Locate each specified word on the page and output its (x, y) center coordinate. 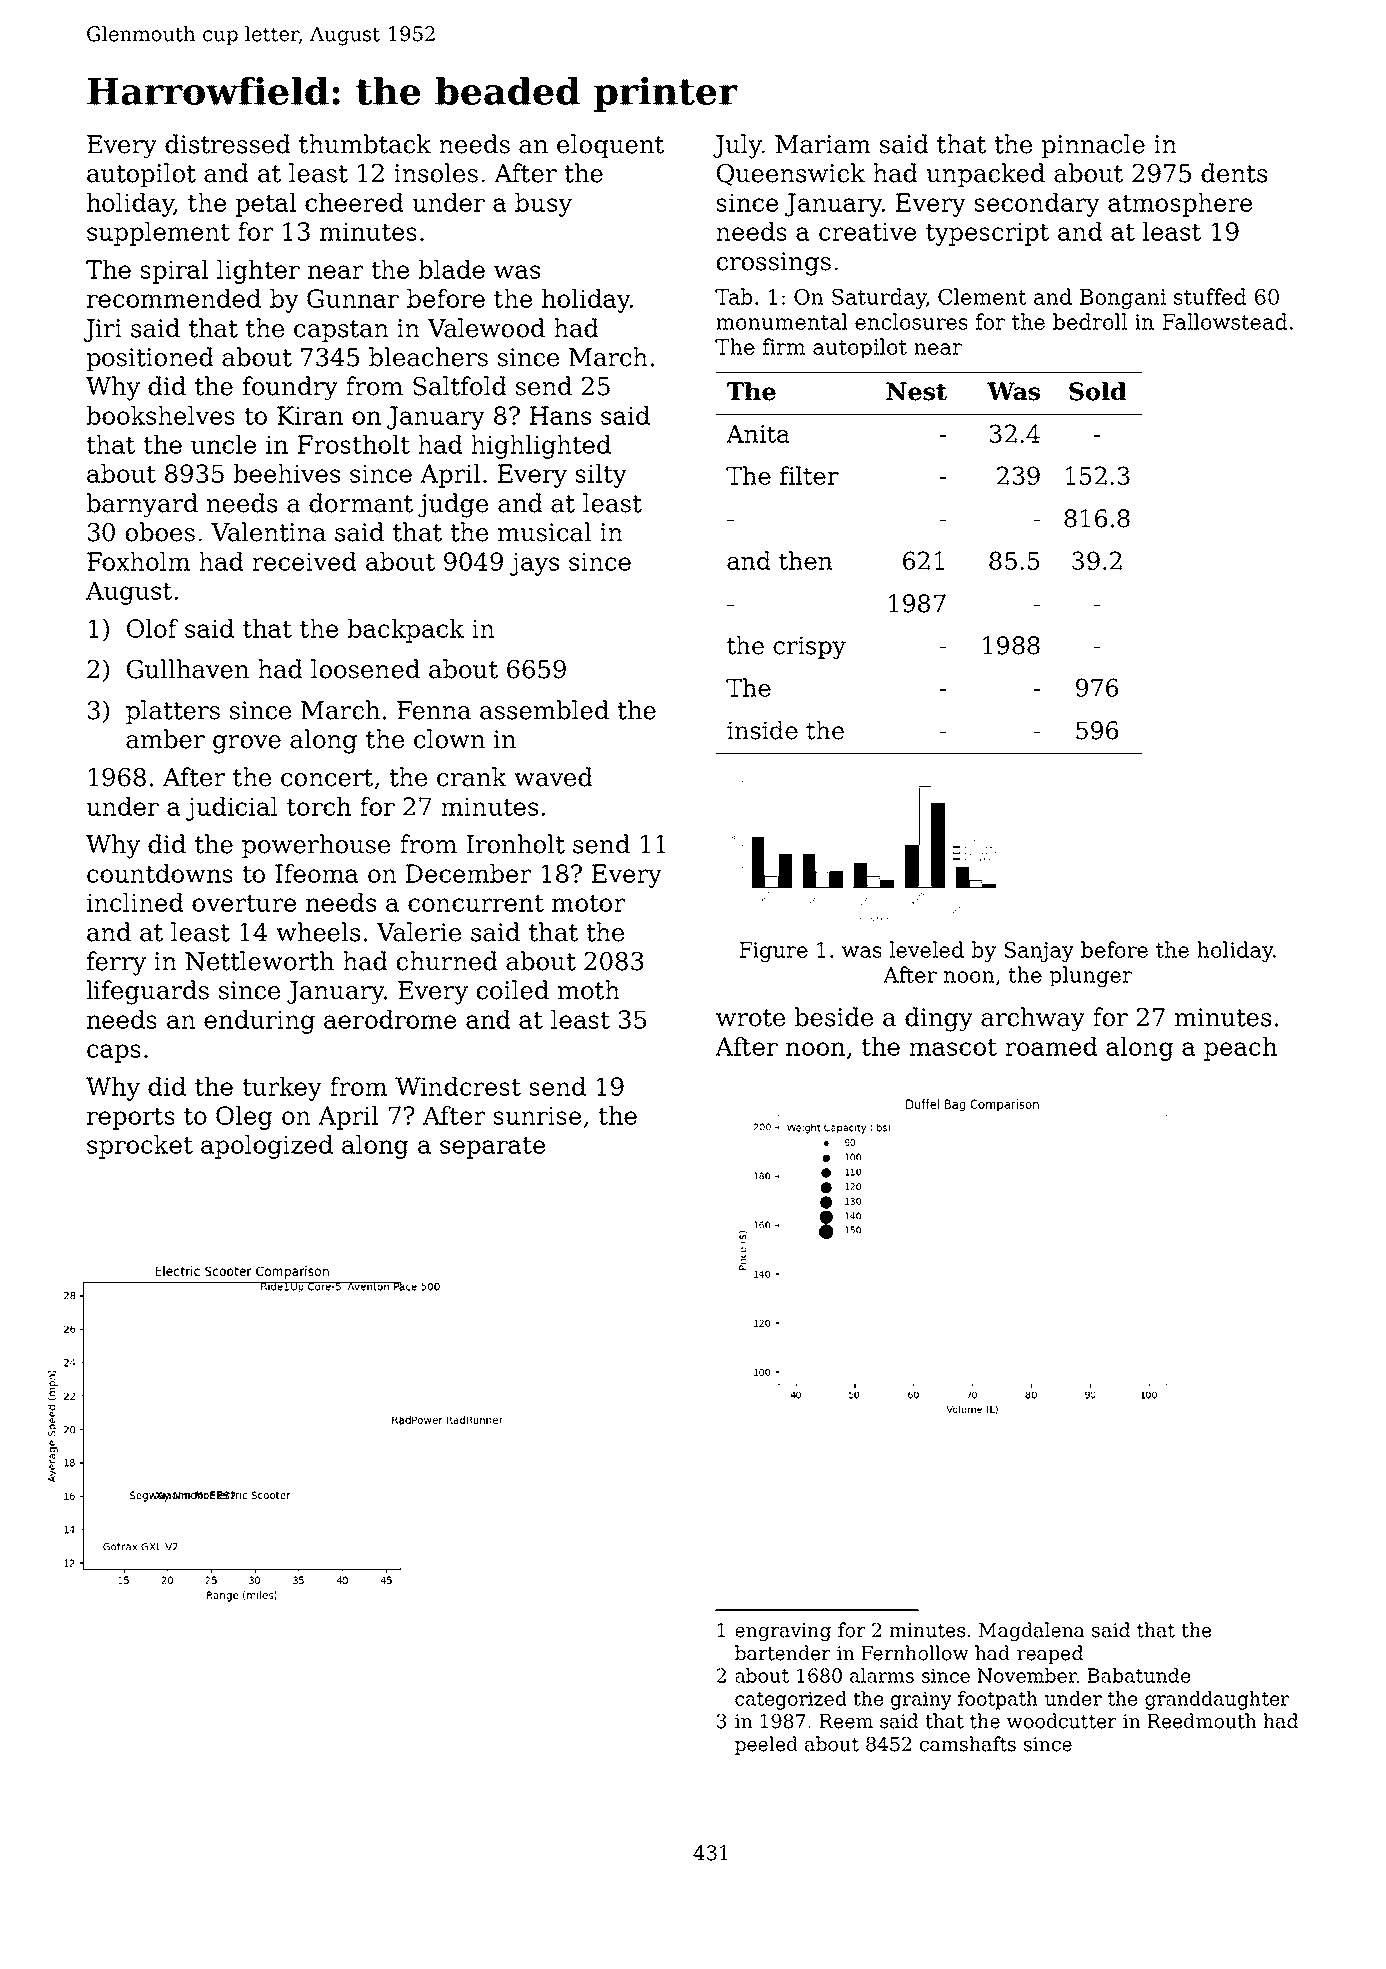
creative (867, 231)
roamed (1051, 1046)
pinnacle (1093, 146)
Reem (846, 1721)
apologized (267, 1147)
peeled (766, 1745)
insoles (436, 173)
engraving (783, 1632)
